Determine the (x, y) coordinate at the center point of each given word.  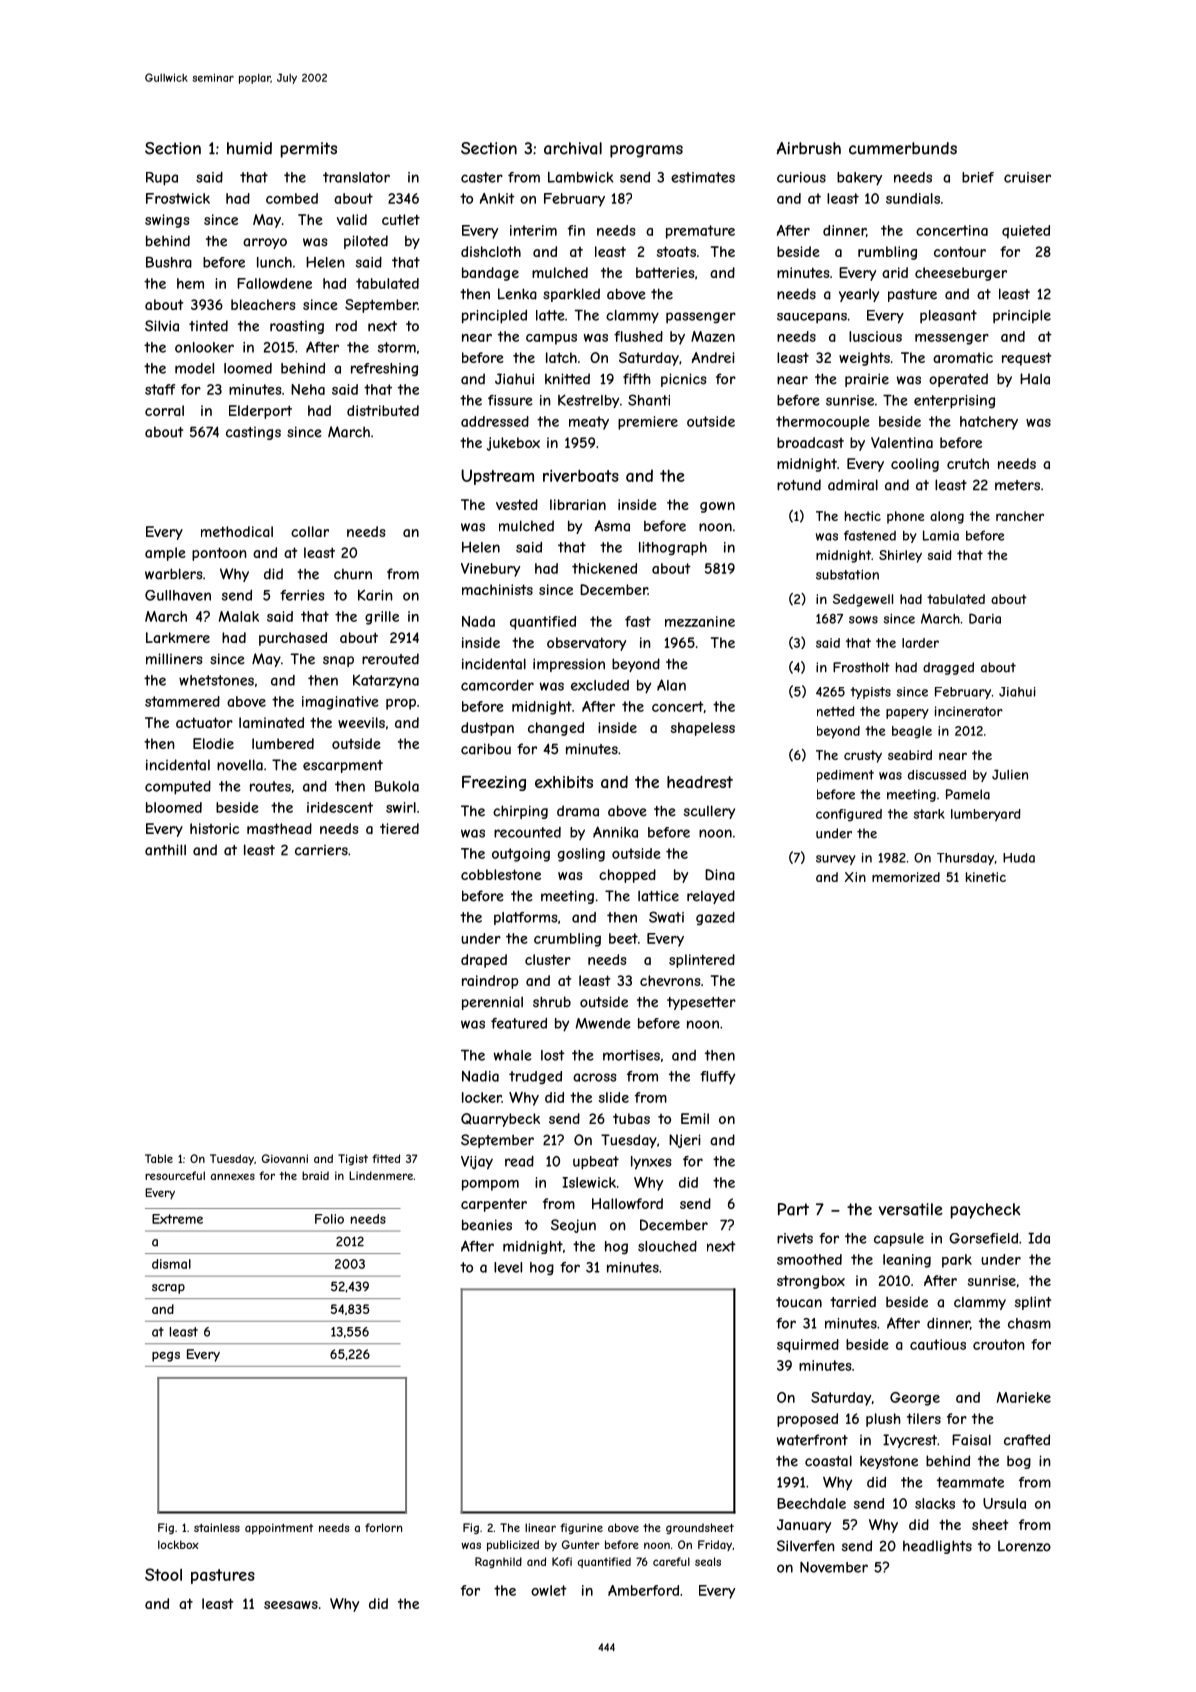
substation (847, 574)
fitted (386, 1158)
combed (292, 198)
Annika (615, 832)
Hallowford (627, 1203)
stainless (217, 1527)
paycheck (986, 1211)
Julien (1010, 774)
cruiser (1027, 177)
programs (646, 151)
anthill (165, 850)
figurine (581, 1528)
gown (717, 507)
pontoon (219, 554)
